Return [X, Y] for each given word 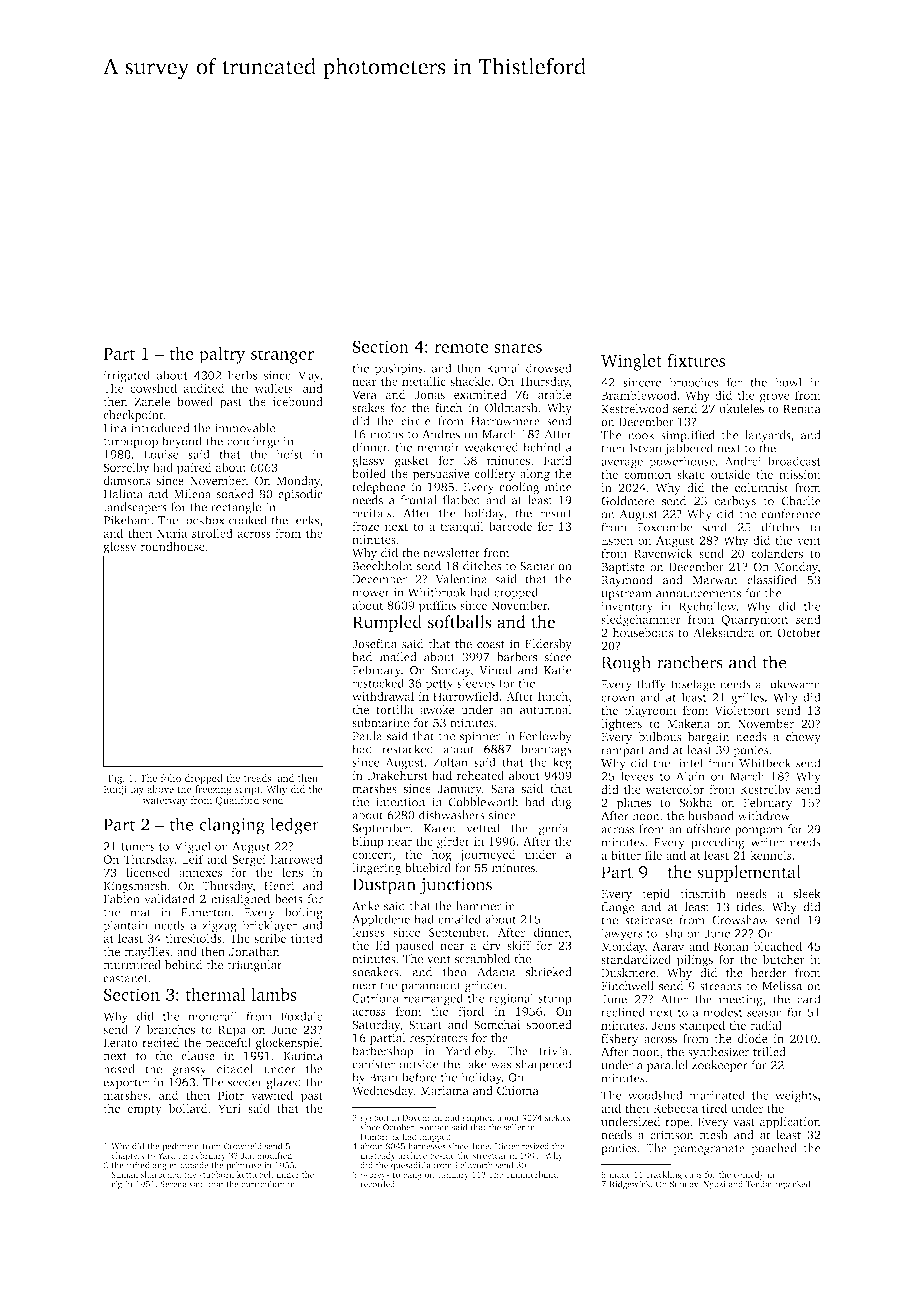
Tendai [759, 1184]
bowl [788, 382]
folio [171, 778]
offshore [708, 829]
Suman [124, 1174]
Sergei [249, 861]
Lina [115, 428]
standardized [636, 959]
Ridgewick [630, 1185]
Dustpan [384, 886]
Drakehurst [397, 775]
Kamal [503, 368]
